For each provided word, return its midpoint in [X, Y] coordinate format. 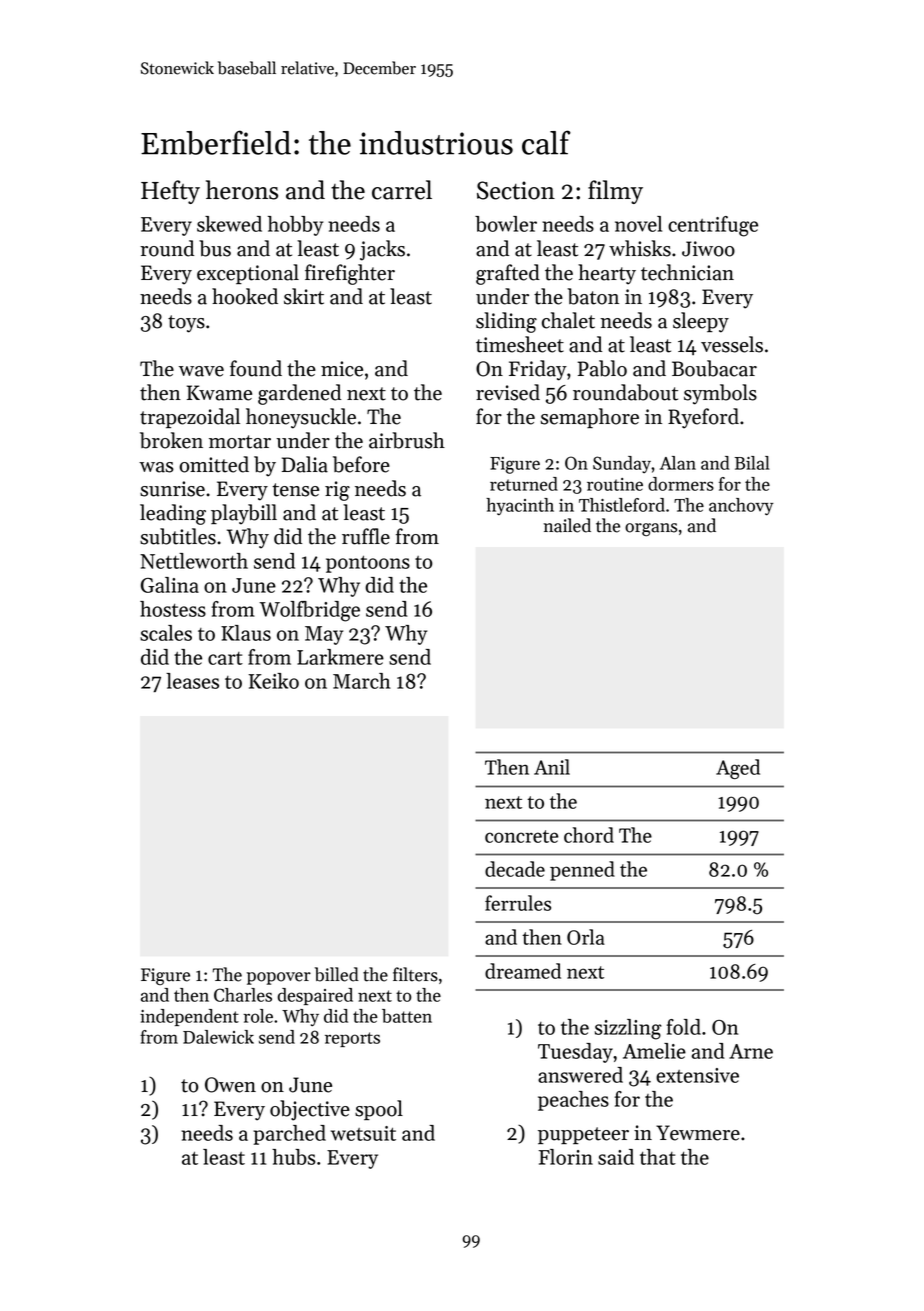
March [362, 681]
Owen [230, 1085]
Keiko [273, 681]
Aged [738, 769]
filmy [615, 192]
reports [352, 1039]
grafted [508, 274]
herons [242, 190]
